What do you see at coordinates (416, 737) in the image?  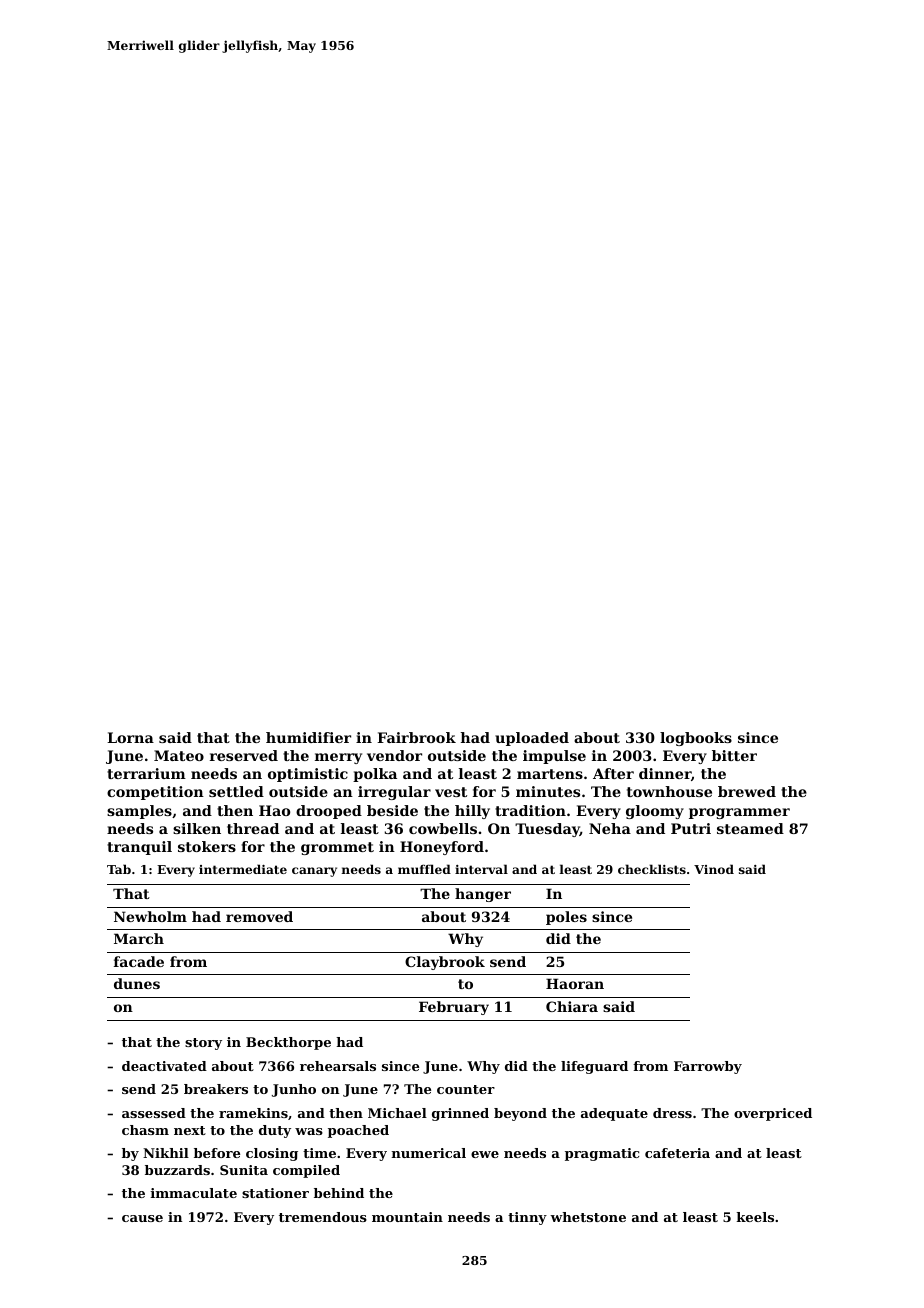 I see `Fairbrook` at bounding box center [416, 737].
